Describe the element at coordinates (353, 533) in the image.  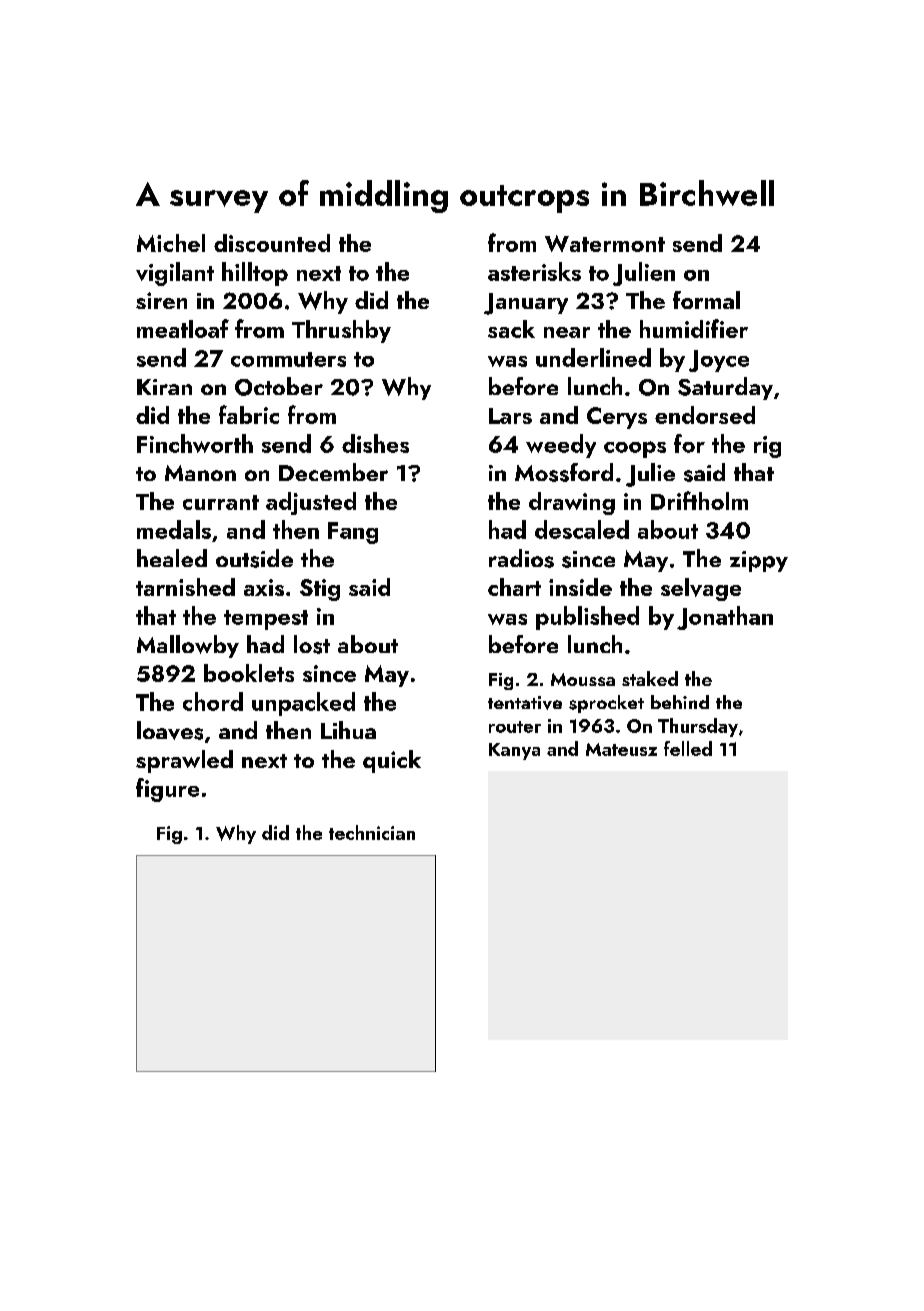
I see `Fang` at that location.
